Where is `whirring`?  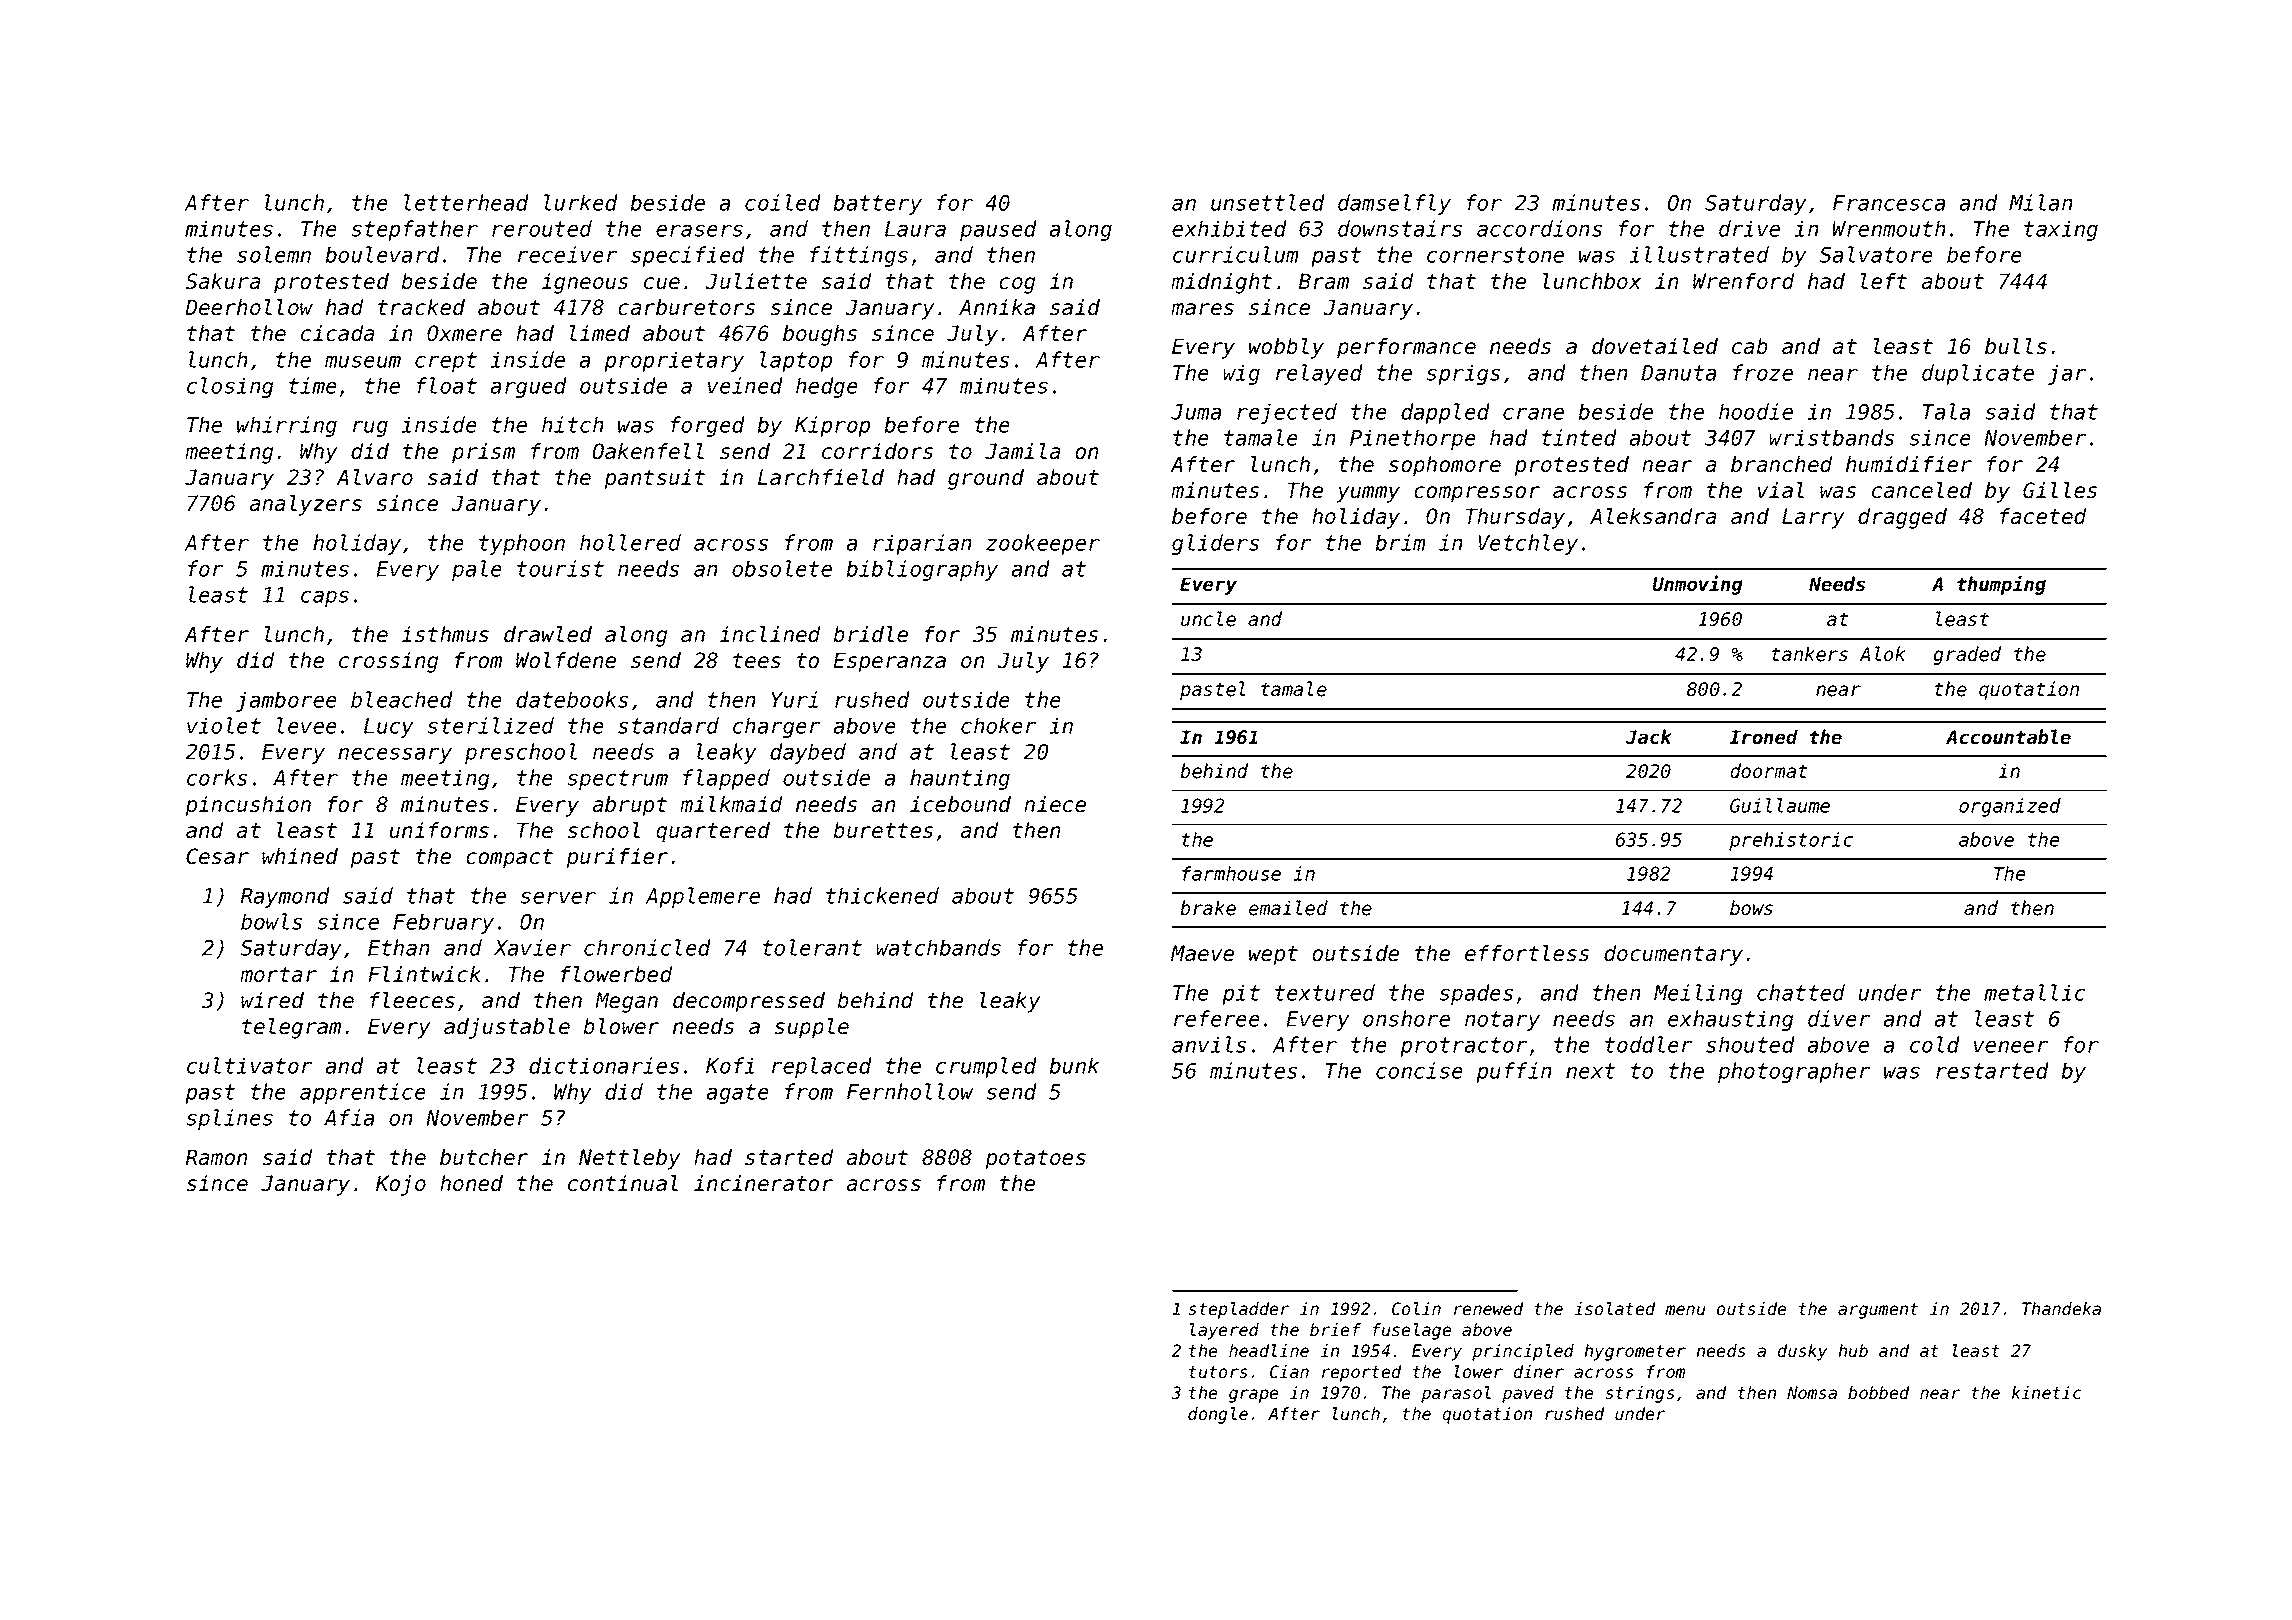 whirring is located at coordinates (287, 426).
